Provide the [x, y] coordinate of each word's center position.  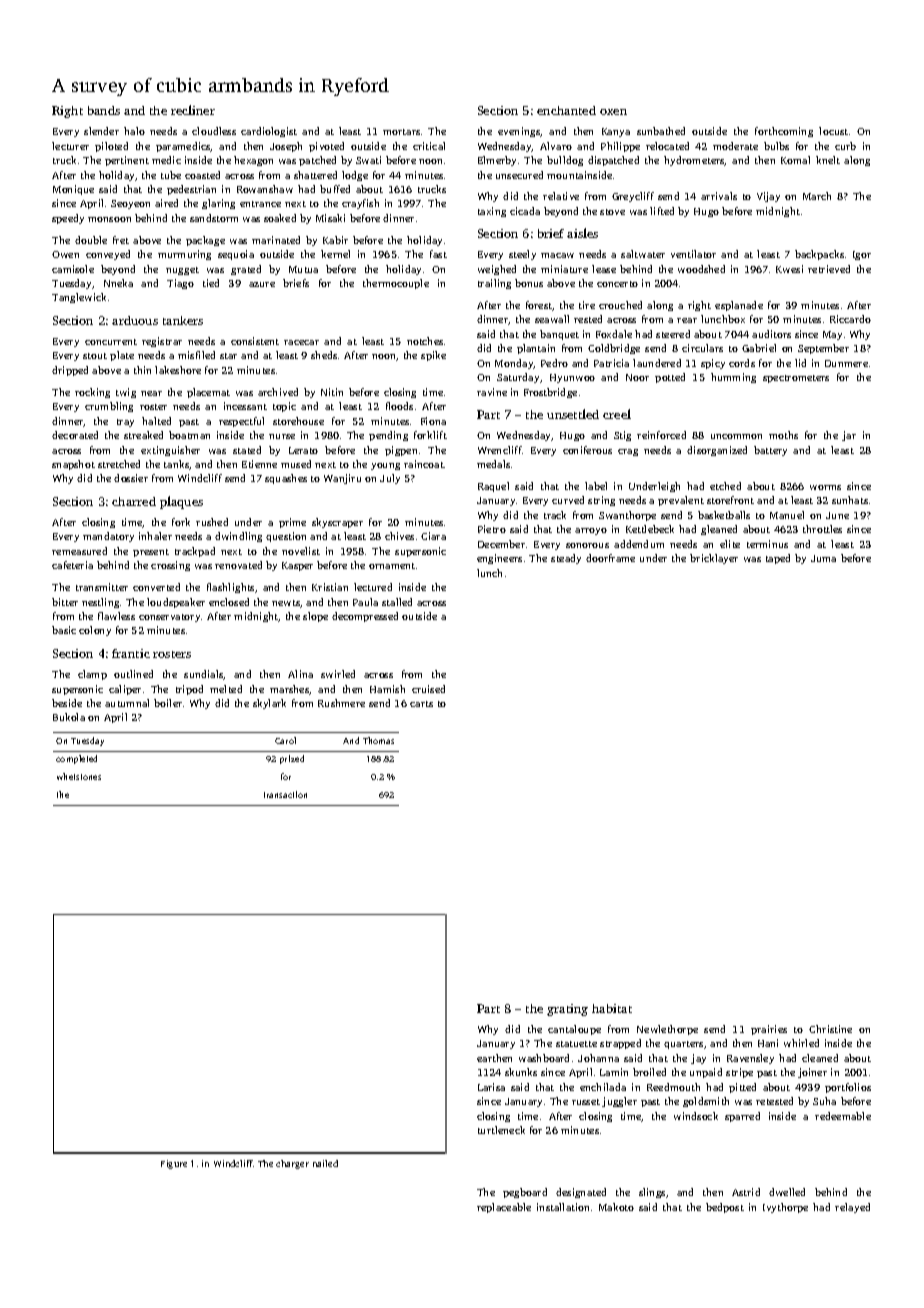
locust [833, 131]
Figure [174, 1164]
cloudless [214, 131]
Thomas [378, 740]
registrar [162, 342]
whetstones [79, 776]
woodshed [701, 269]
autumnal [127, 703]
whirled [801, 1043]
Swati [368, 160]
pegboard [525, 1193]
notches [425, 341]
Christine [830, 1029]
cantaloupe [574, 1030]
